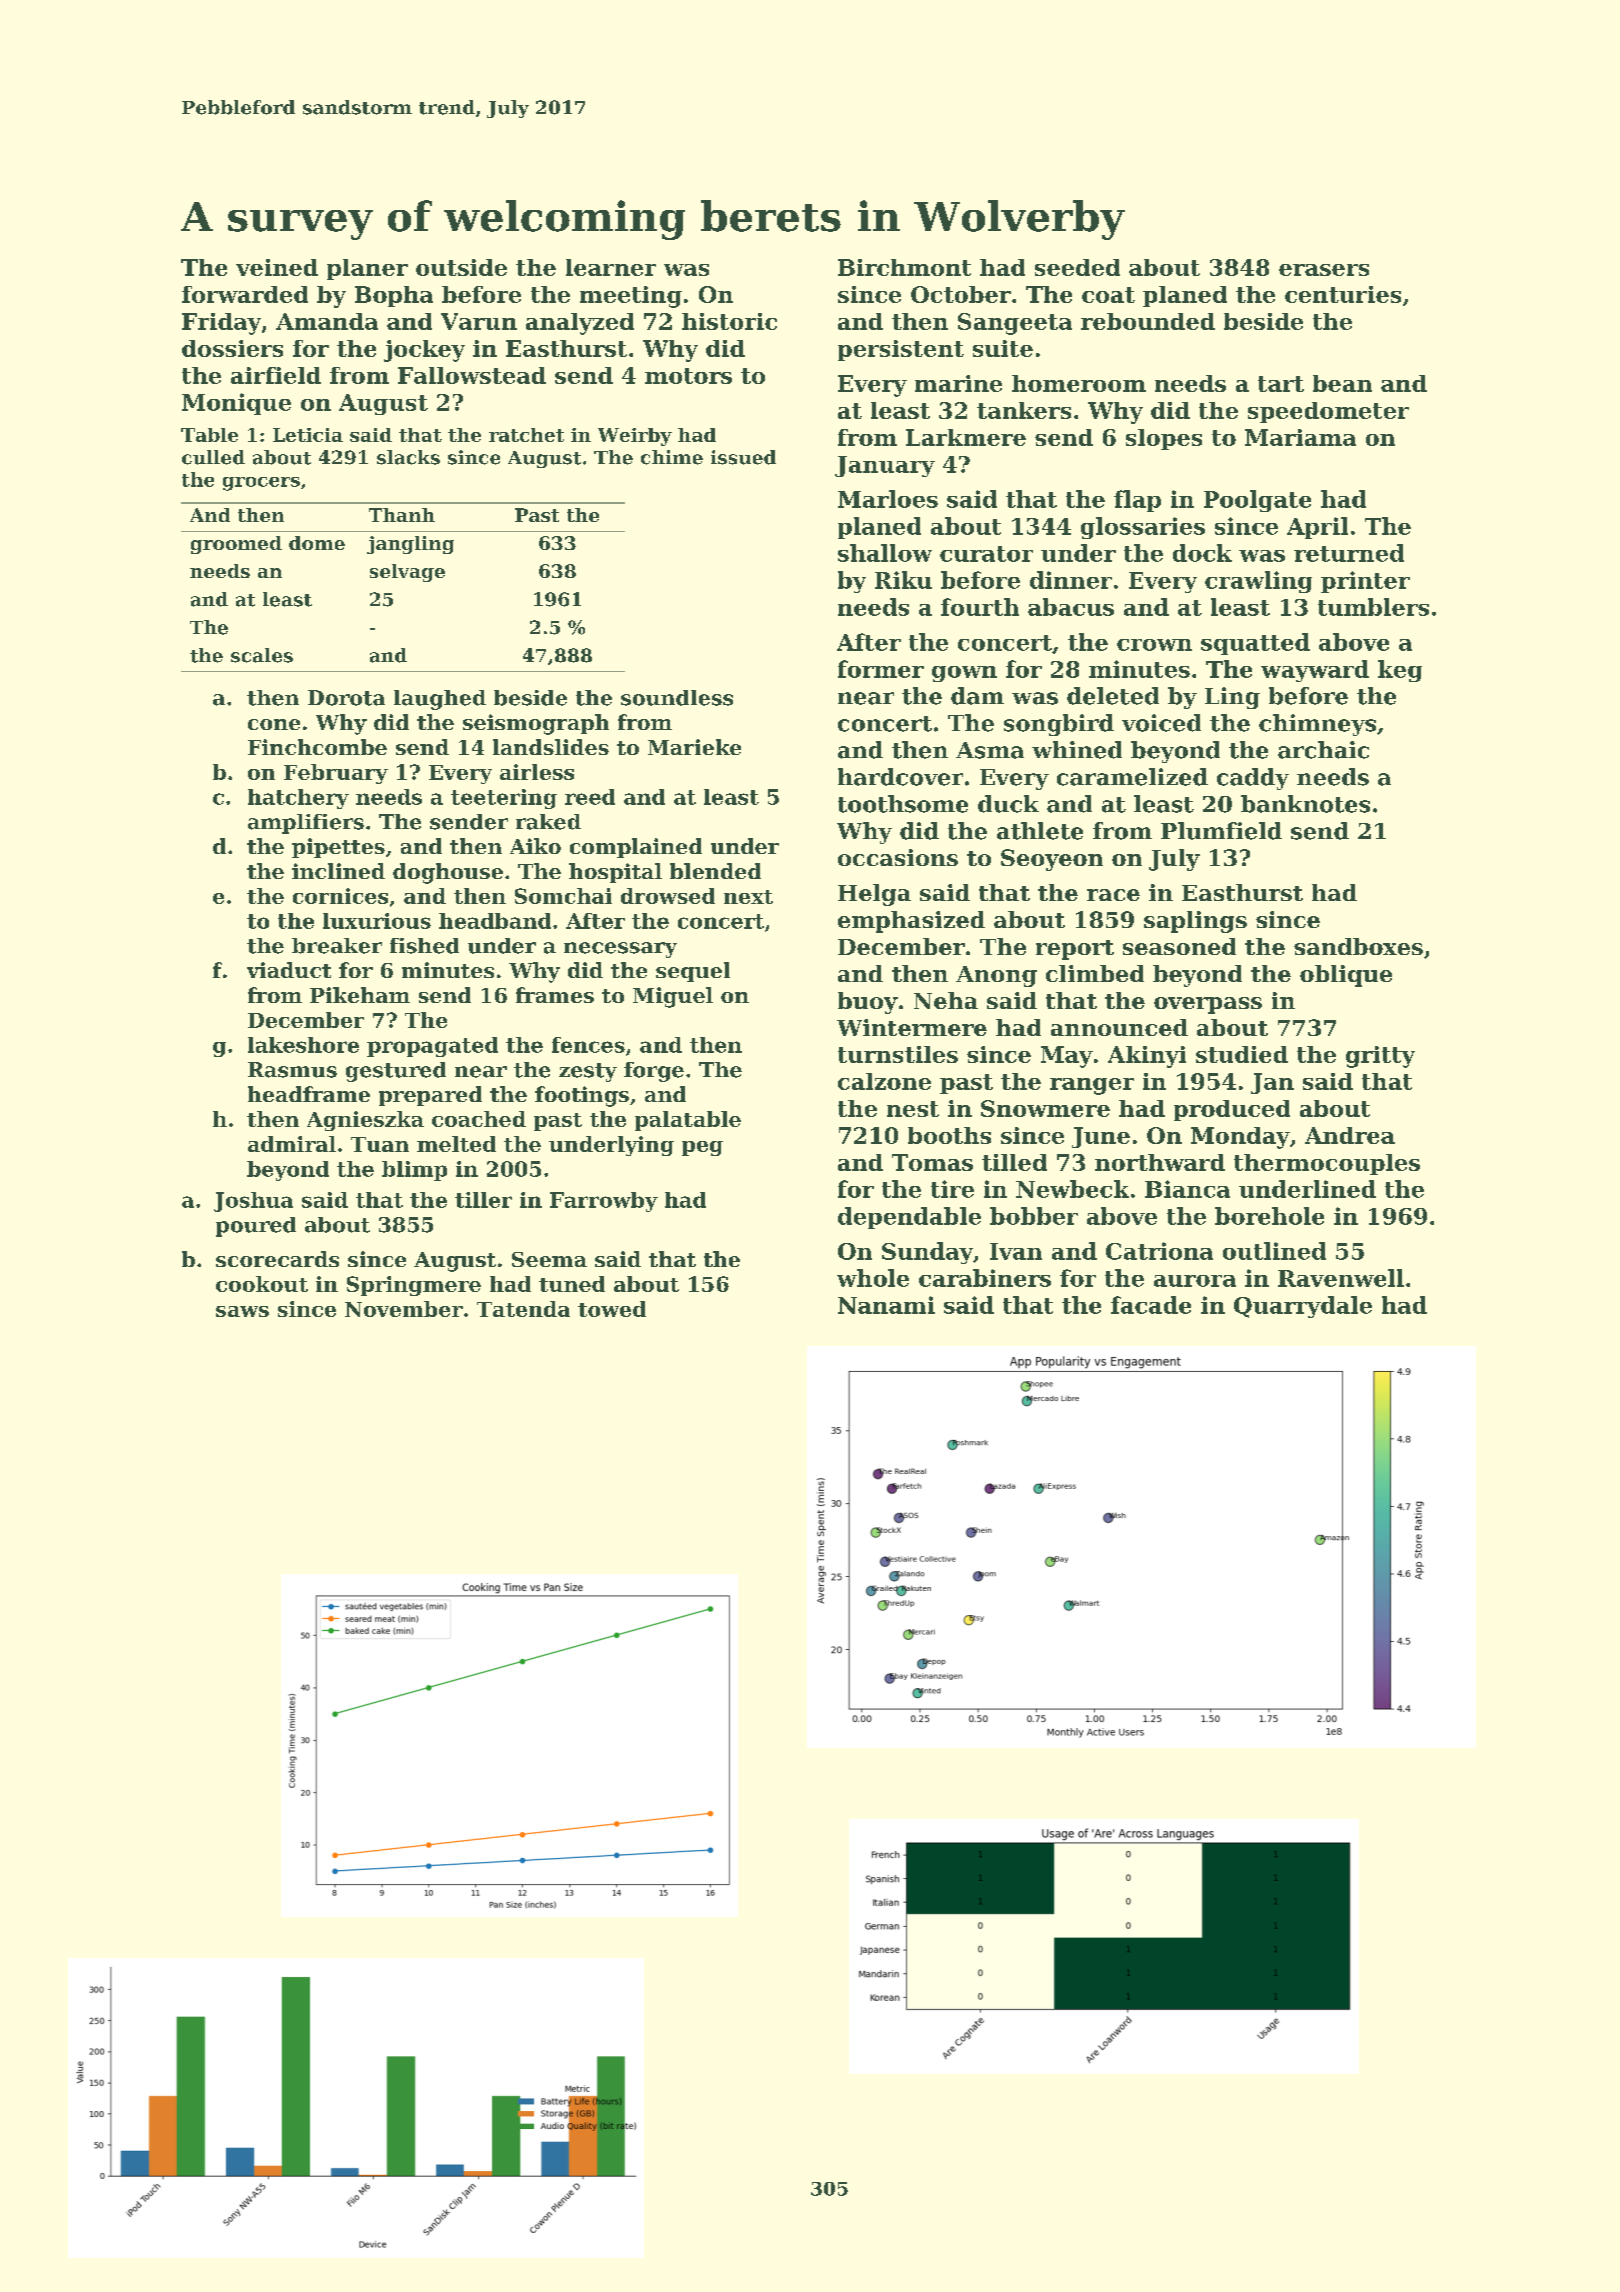  I want to click on dependable, so click(909, 1218).
